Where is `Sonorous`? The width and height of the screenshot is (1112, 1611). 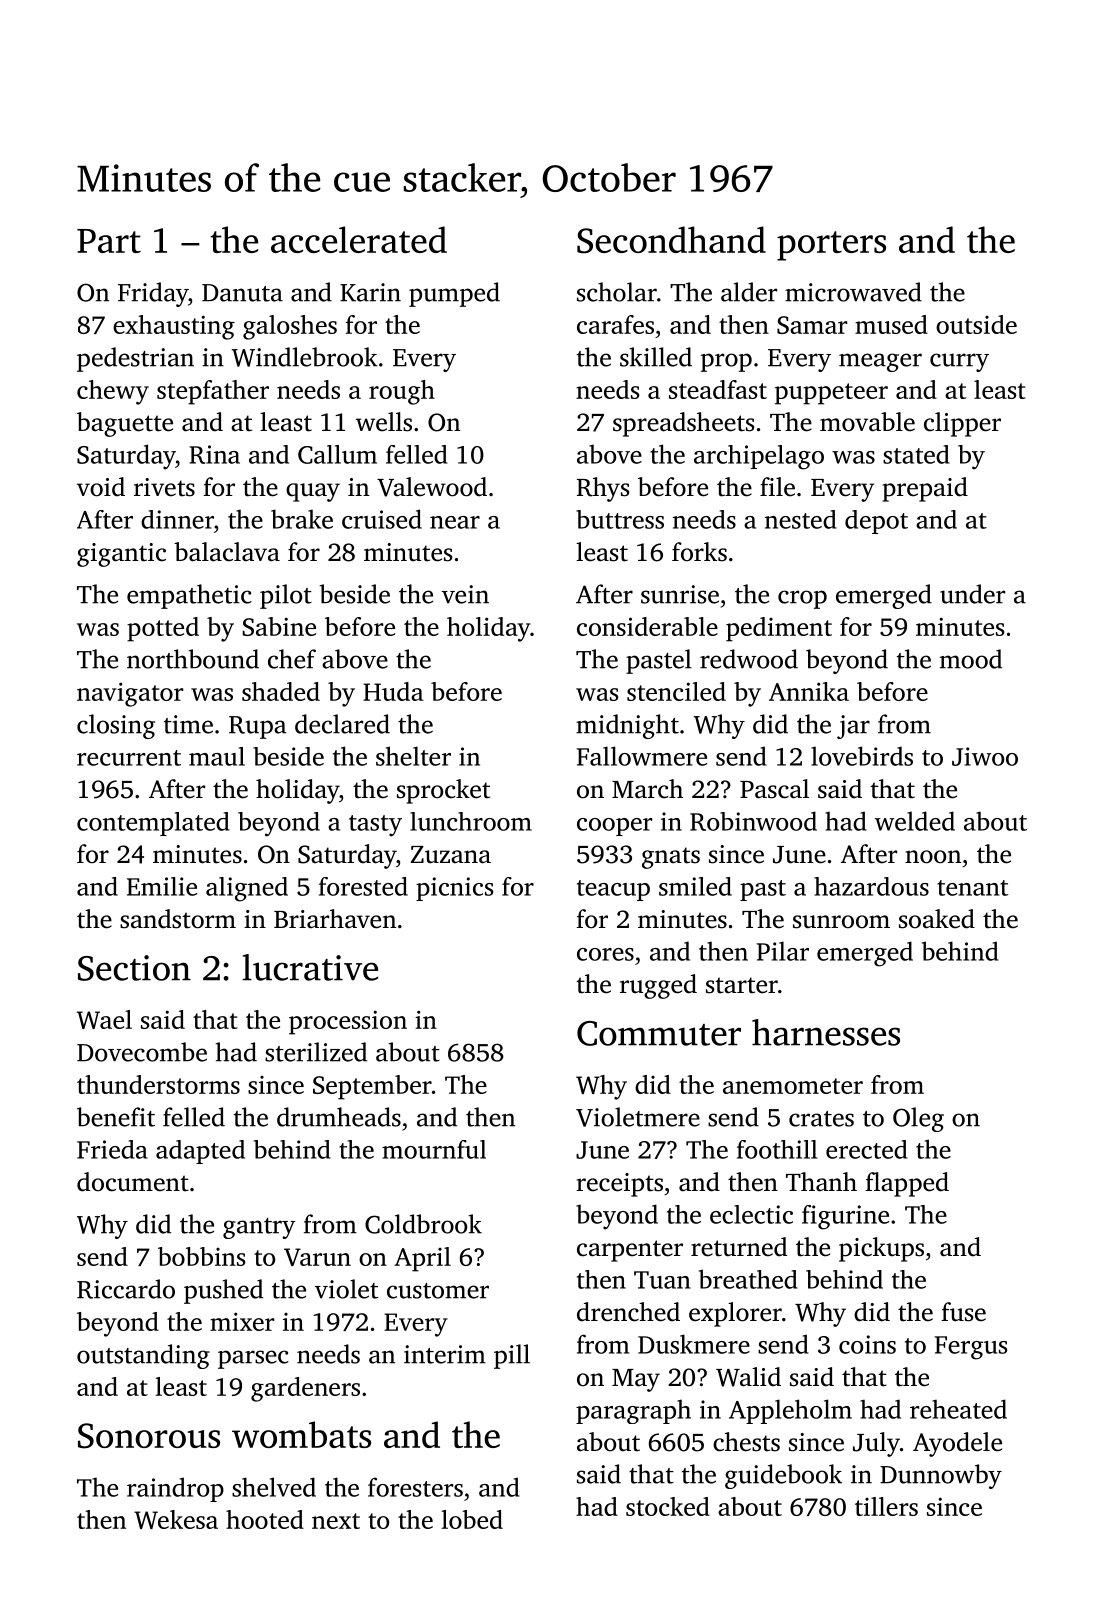
Sonorous is located at coordinates (149, 1436).
